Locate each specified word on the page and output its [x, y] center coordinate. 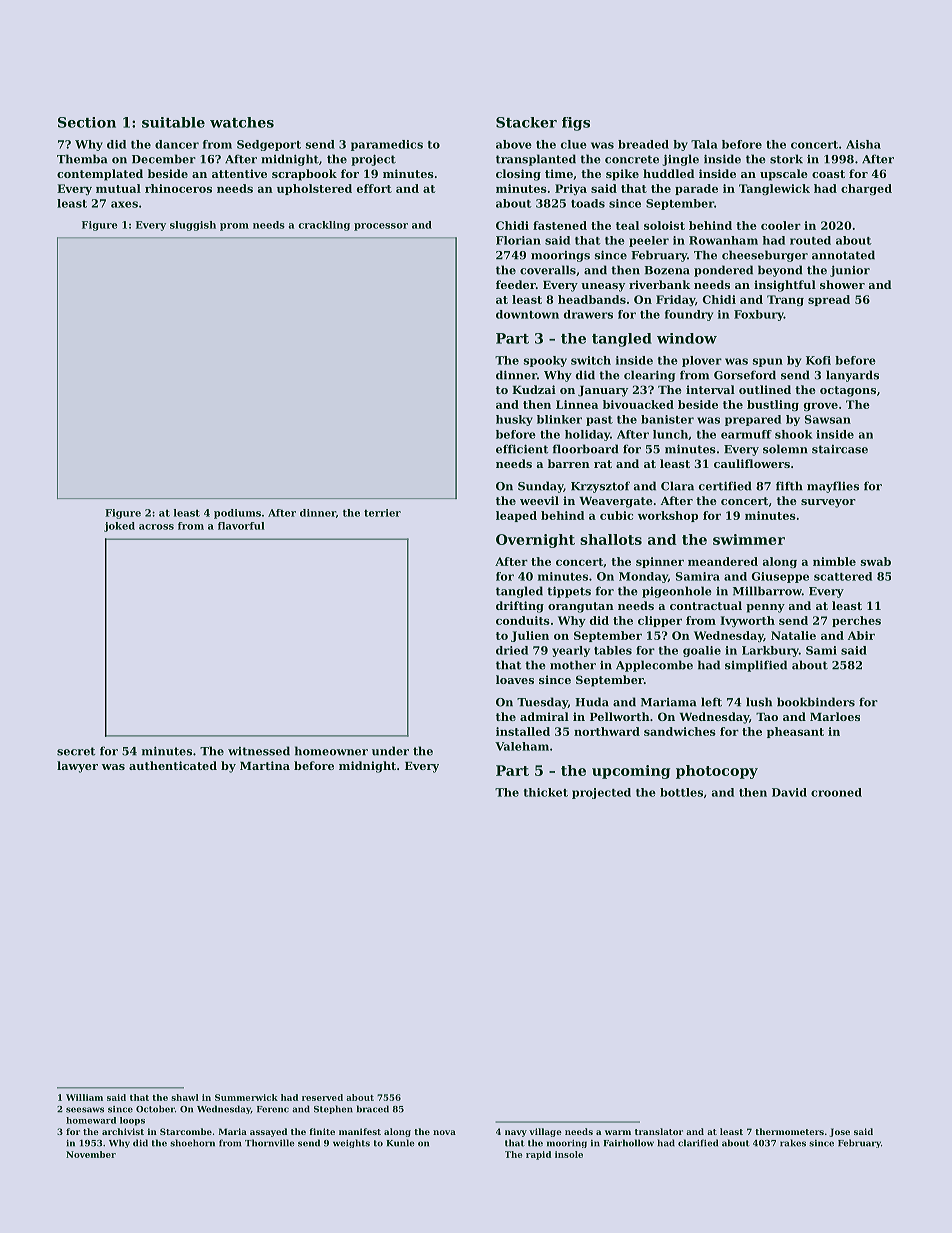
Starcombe [186, 1131]
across [156, 527]
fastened [560, 225]
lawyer [77, 767]
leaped [516, 516]
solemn [785, 449]
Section [87, 122]
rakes [793, 1143]
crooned [836, 792]
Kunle [400, 1143]
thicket [546, 792]
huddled [668, 173]
